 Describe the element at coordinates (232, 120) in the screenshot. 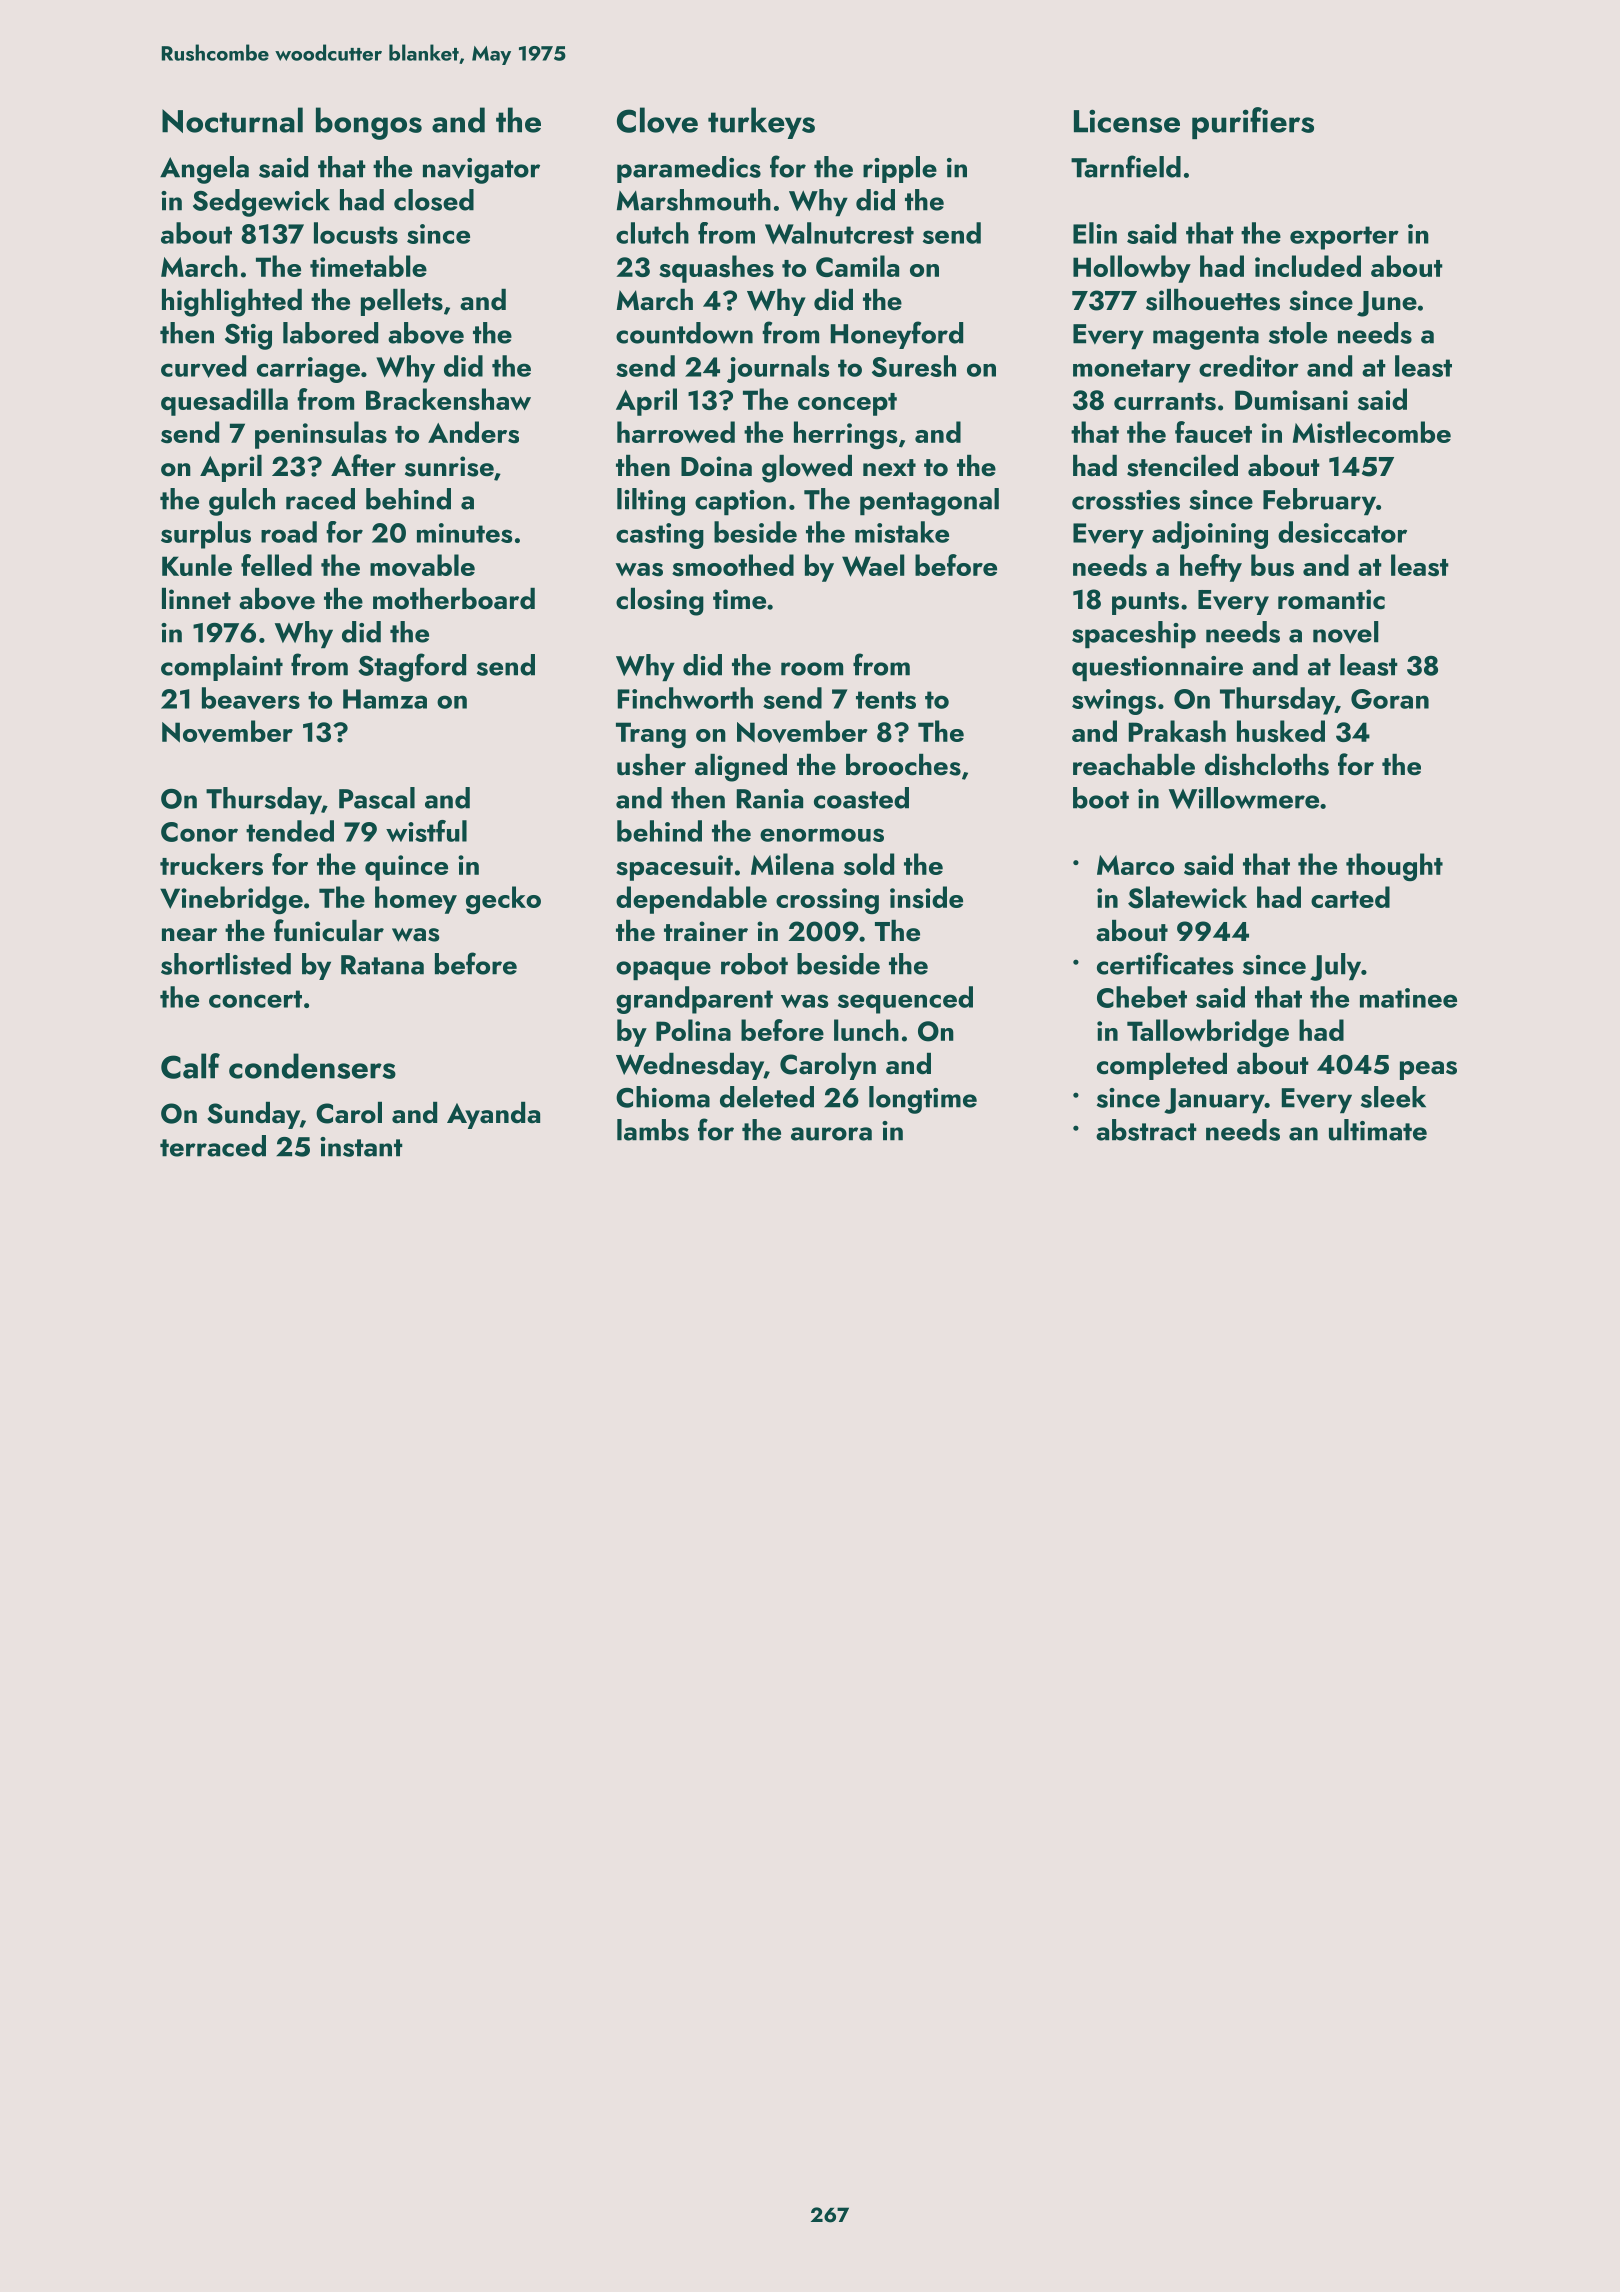

I see `Nocturnal` at that location.
